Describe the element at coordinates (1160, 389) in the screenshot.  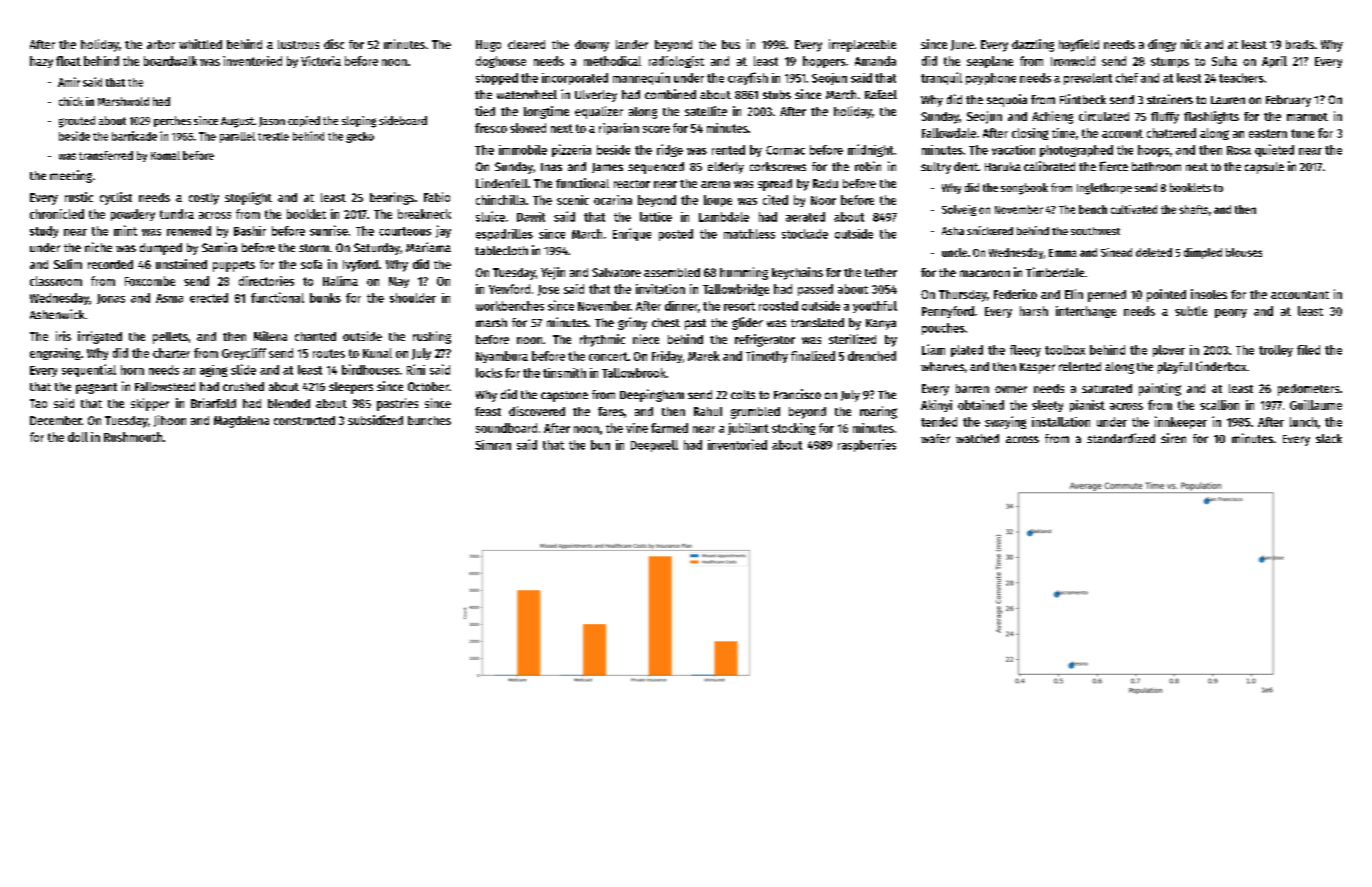
I see `painting` at that location.
